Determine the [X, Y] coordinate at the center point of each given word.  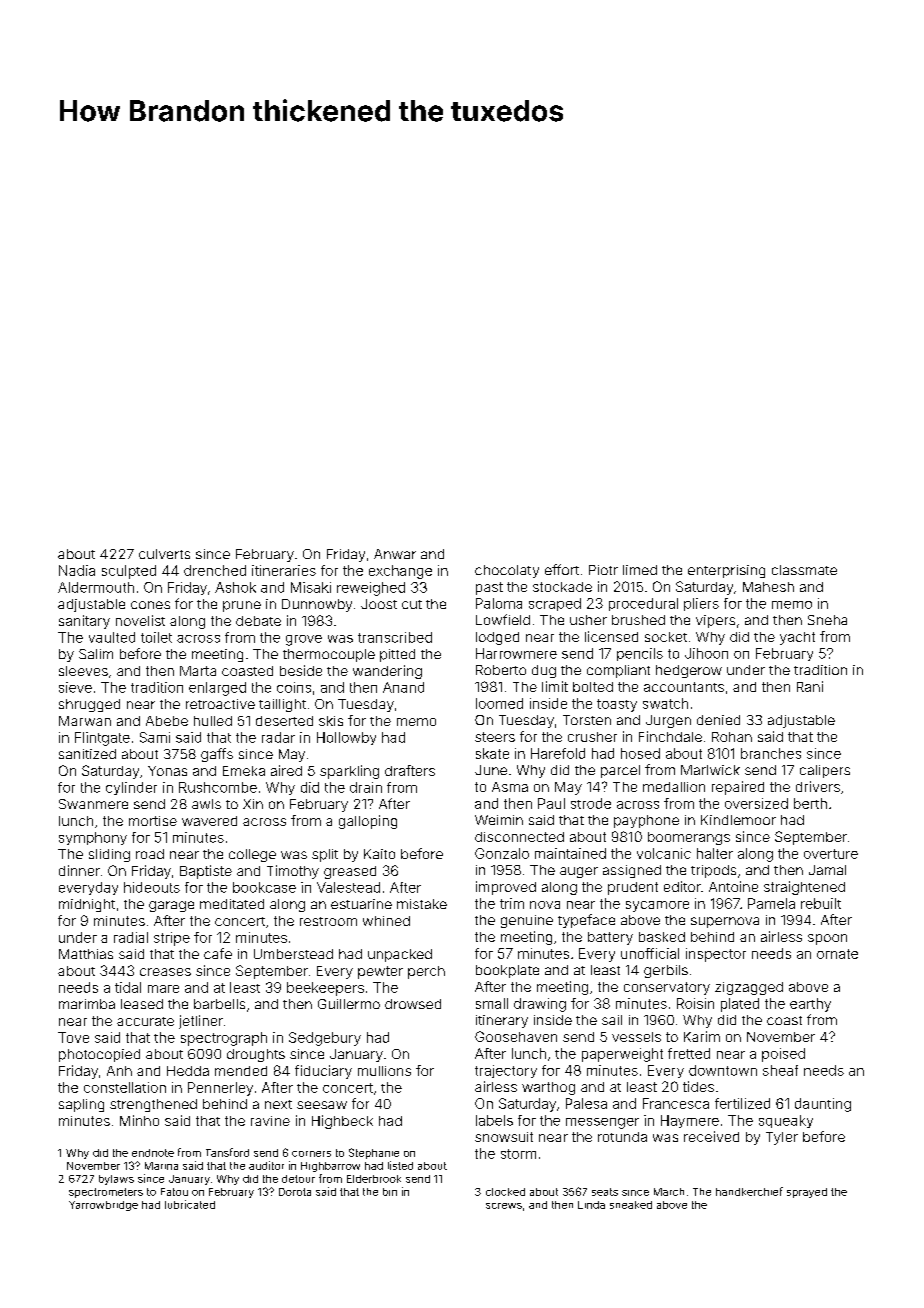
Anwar [395, 554]
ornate [837, 954]
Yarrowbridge [103, 1206]
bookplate [507, 971]
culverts [164, 554]
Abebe [167, 721]
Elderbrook [374, 1179]
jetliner [201, 1022]
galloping [368, 822]
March [669, 1192]
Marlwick [710, 770]
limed [640, 570]
